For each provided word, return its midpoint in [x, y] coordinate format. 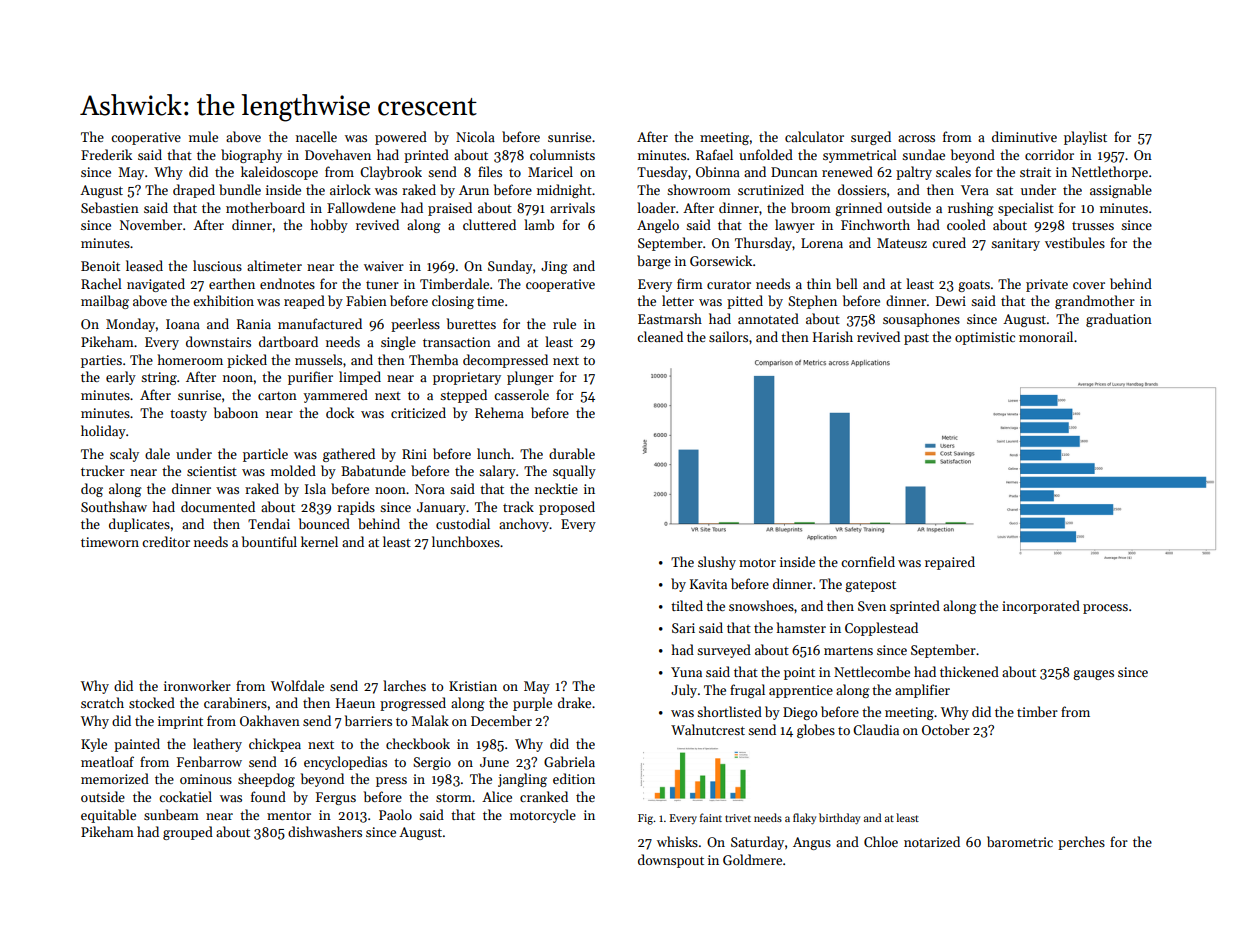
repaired [950, 563]
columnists [562, 154]
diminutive [1024, 136]
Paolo [395, 814]
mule [203, 136]
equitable [108, 816]
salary [497, 472]
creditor [166, 541]
